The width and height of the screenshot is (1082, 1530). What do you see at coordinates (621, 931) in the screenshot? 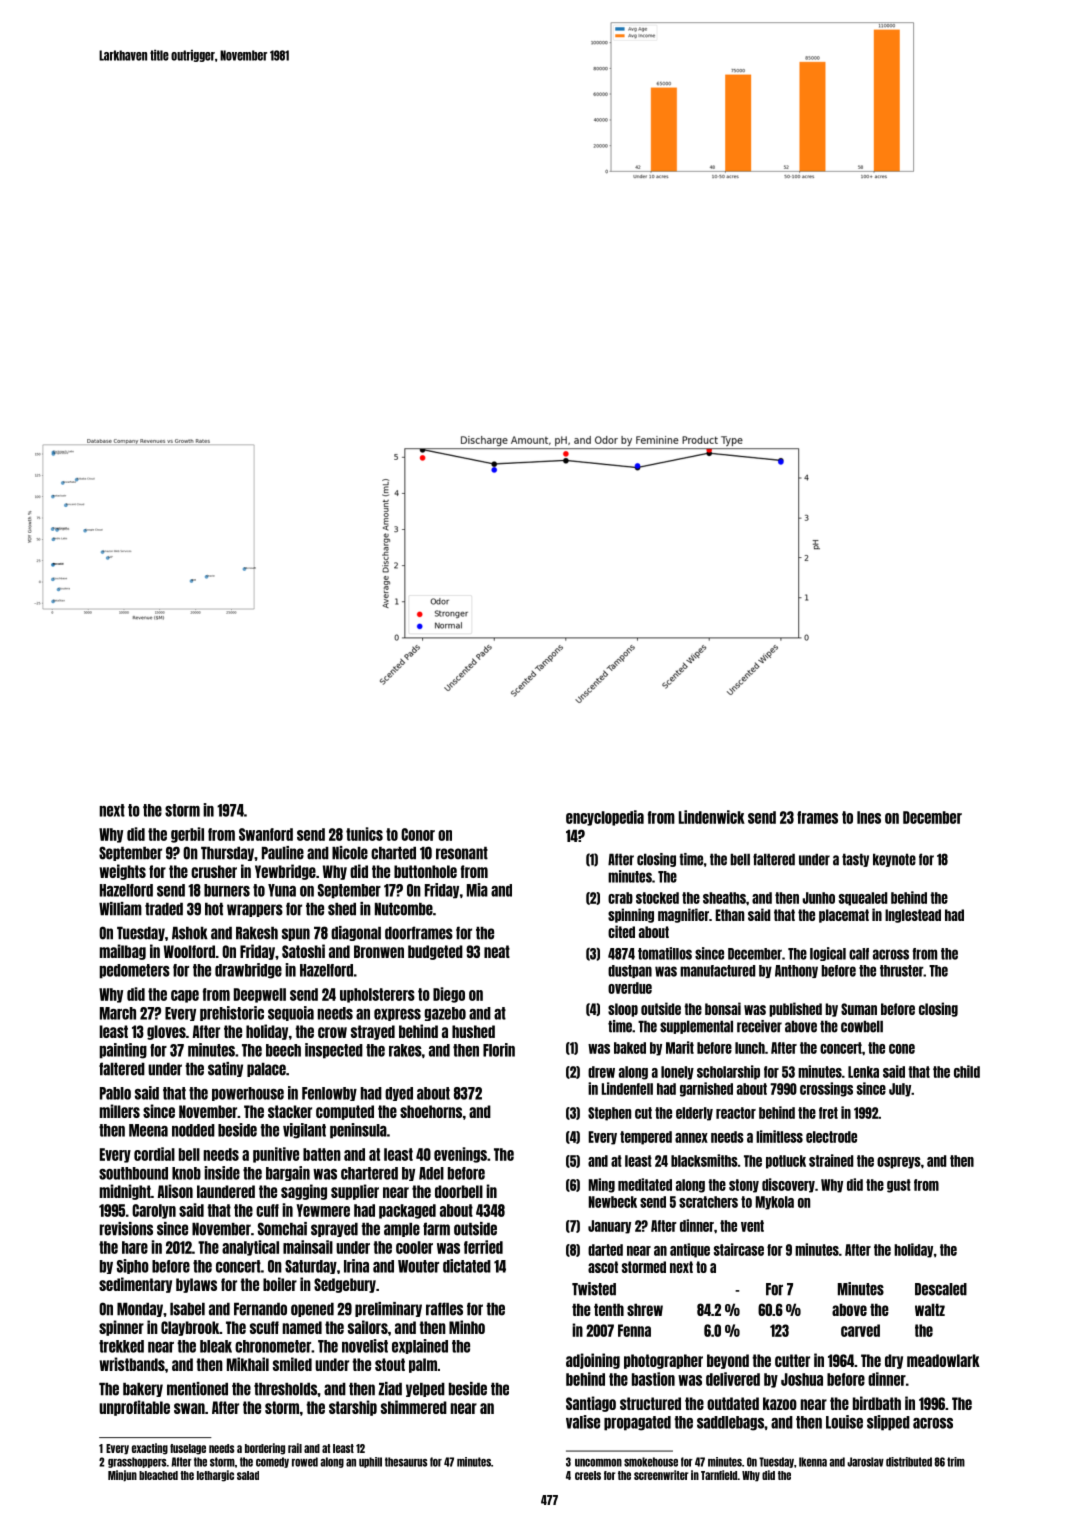
I see `cited` at bounding box center [621, 931].
